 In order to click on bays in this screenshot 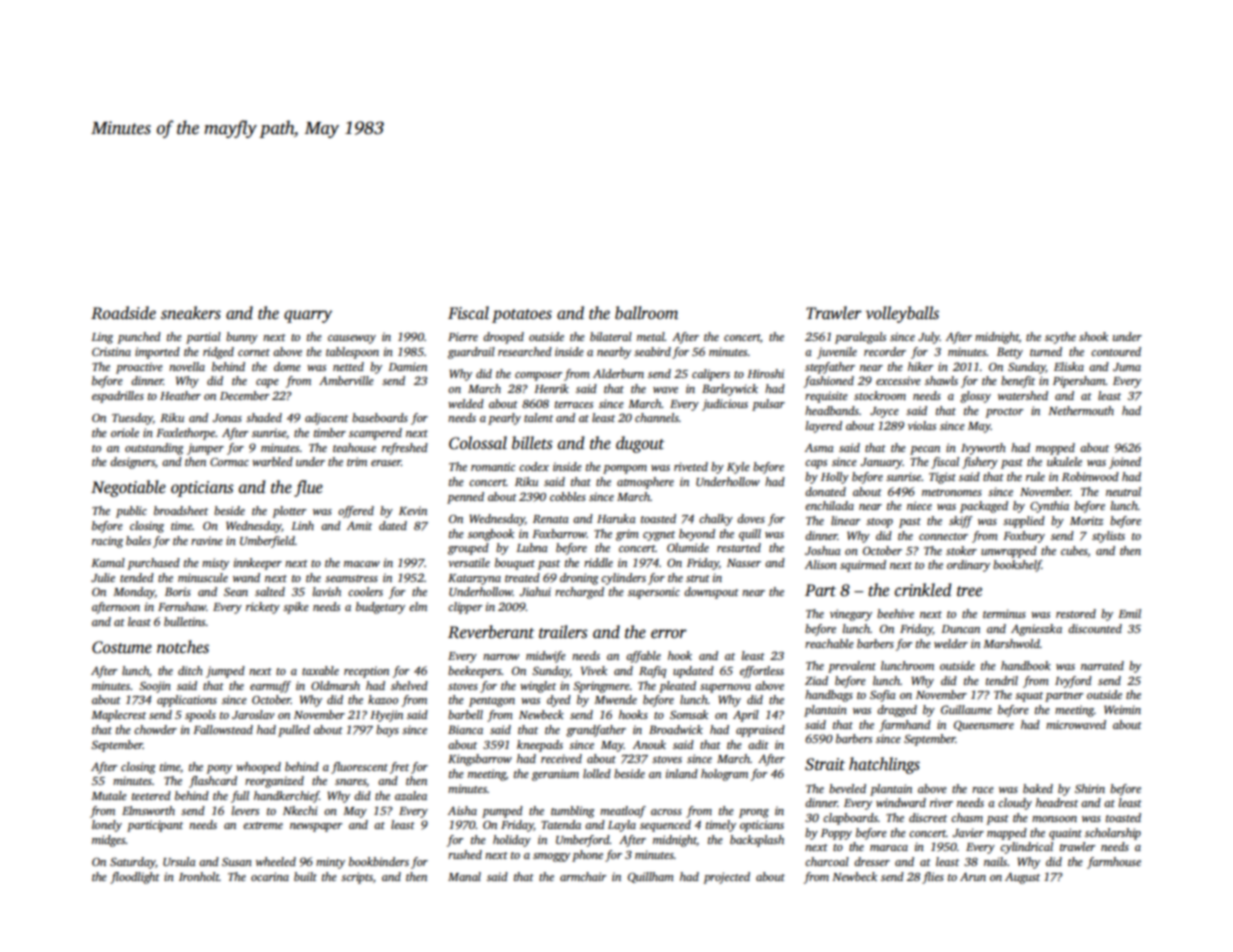, I will do `click(387, 731)`.
